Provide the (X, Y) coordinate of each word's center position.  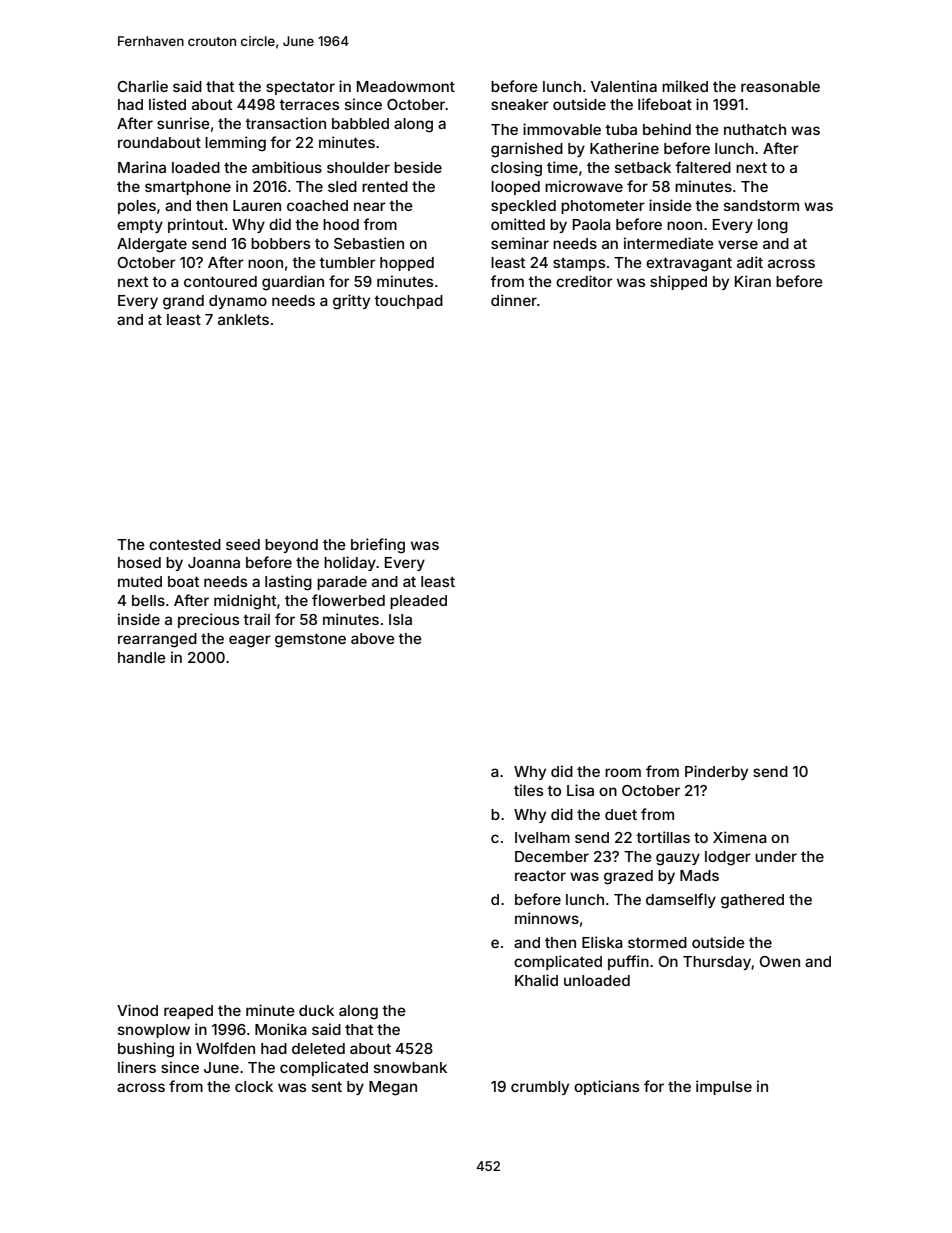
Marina (142, 167)
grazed (628, 877)
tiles (528, 790)
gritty (351, 302)
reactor (540, 876)
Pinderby (716, 772)
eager (250, 641)
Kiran (753, 281)
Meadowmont (406, 86)
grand (183, 302)
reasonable (780, 86)
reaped (188, 1012)
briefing (378, 546)
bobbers (280, 243)
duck (316, 1010)
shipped (678, 282)
